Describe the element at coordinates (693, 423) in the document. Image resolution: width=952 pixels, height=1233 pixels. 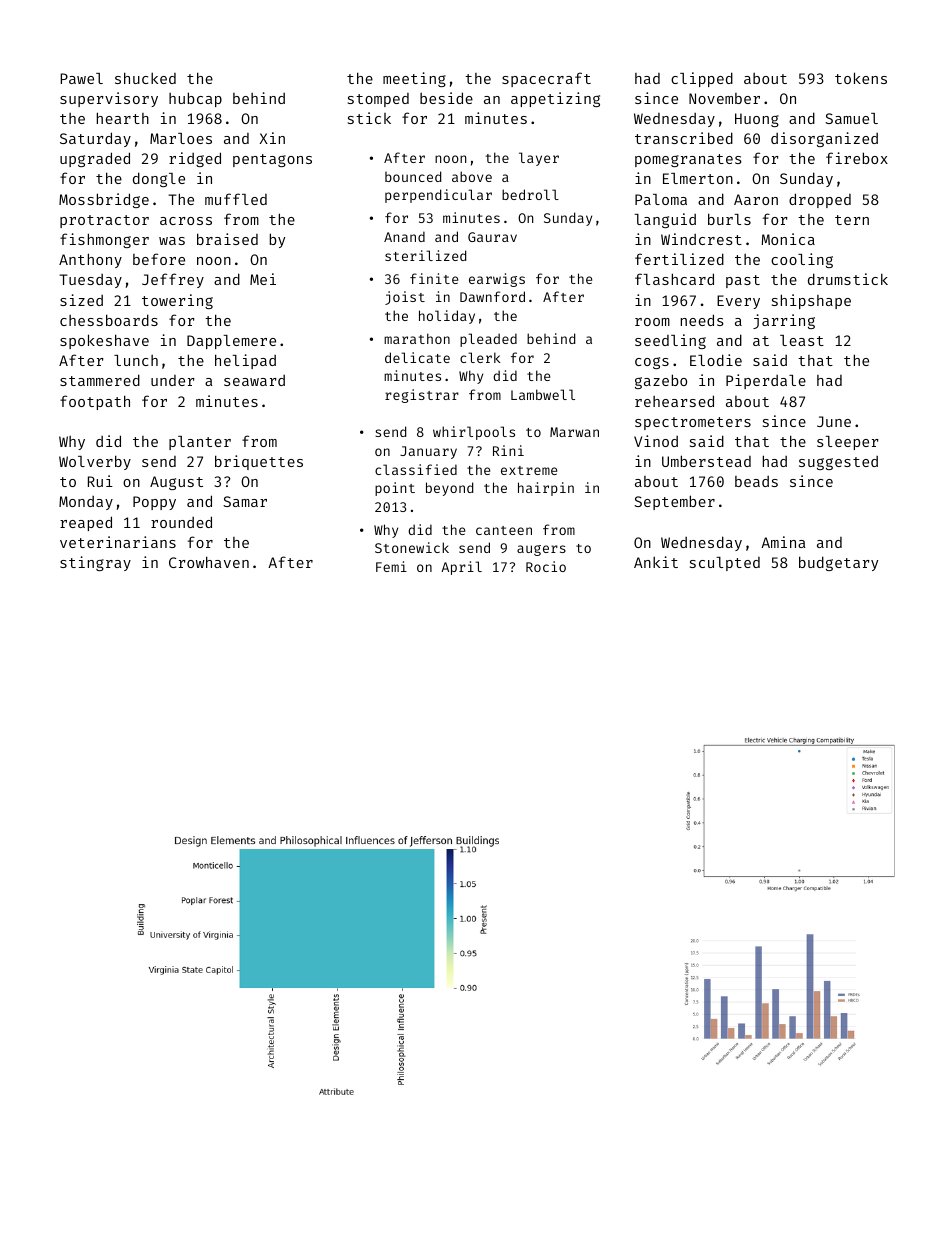
I see `spectrometers` at that location.
